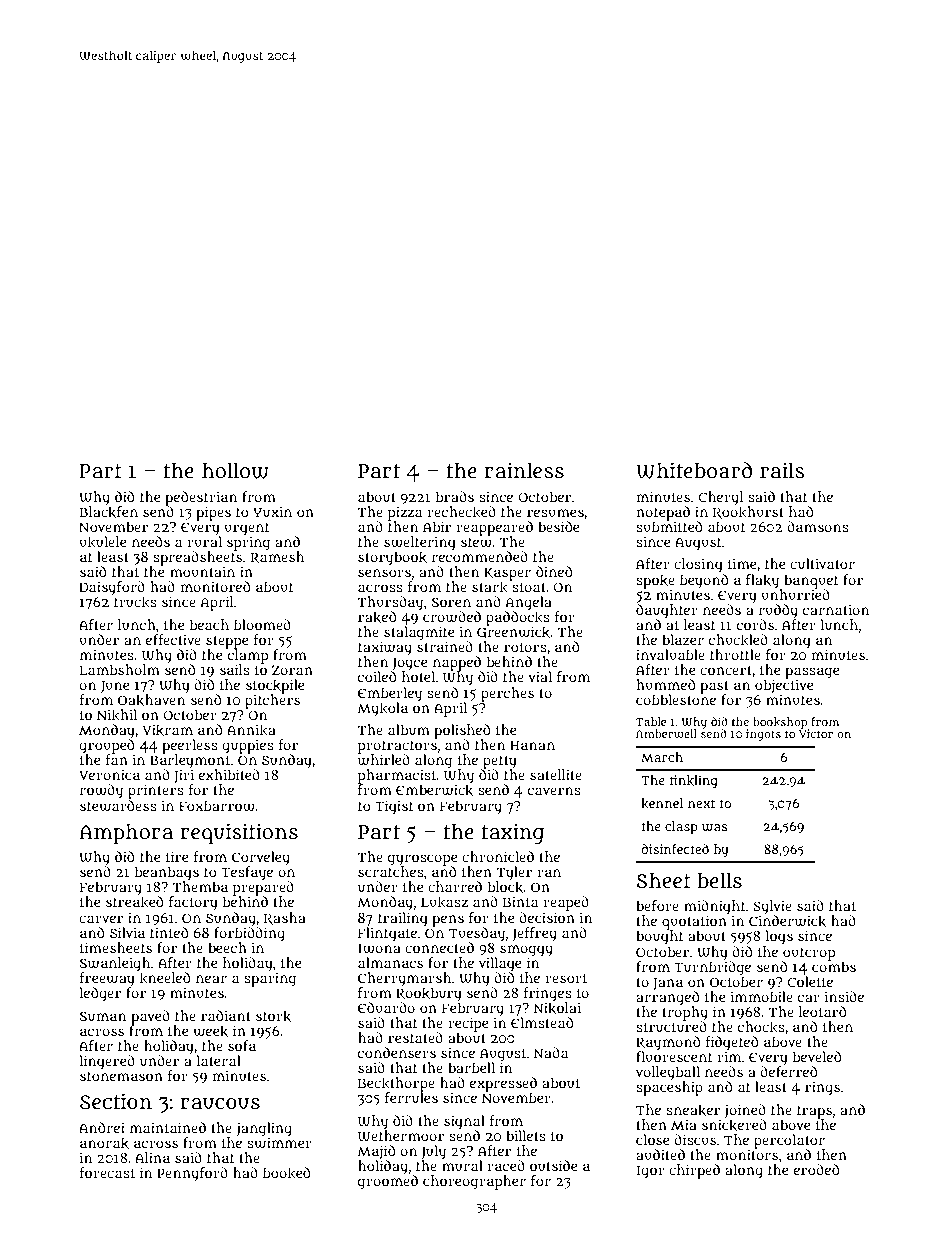 This screenshot has width=952, height=1233. What do you see at coordinates (494, 528) in the screenshot?
I see `reappeared` at bounding box center [494, 528].
